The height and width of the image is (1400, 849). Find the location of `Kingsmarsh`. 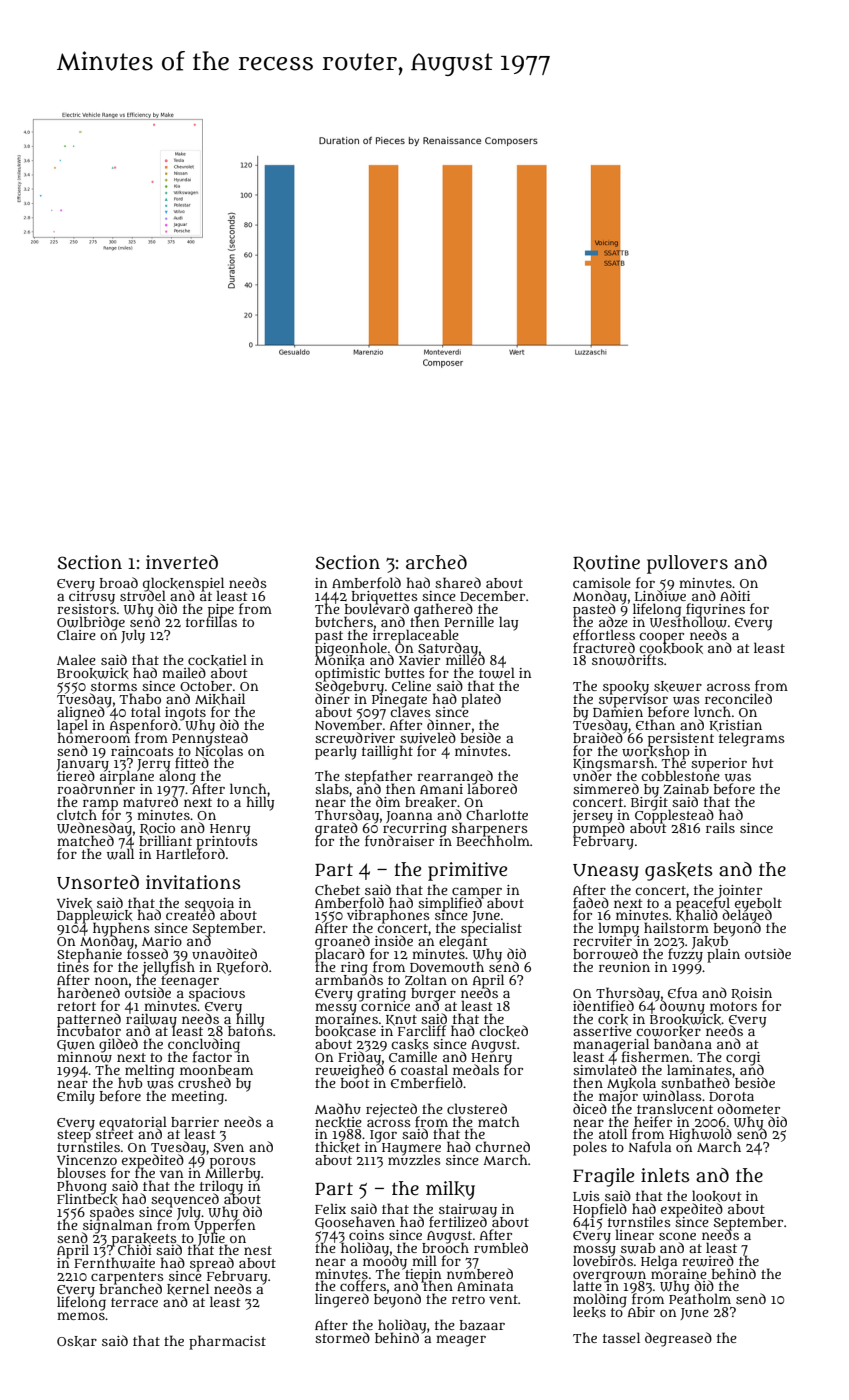

Kingsmarsh is located at coordinates (613, 764).
